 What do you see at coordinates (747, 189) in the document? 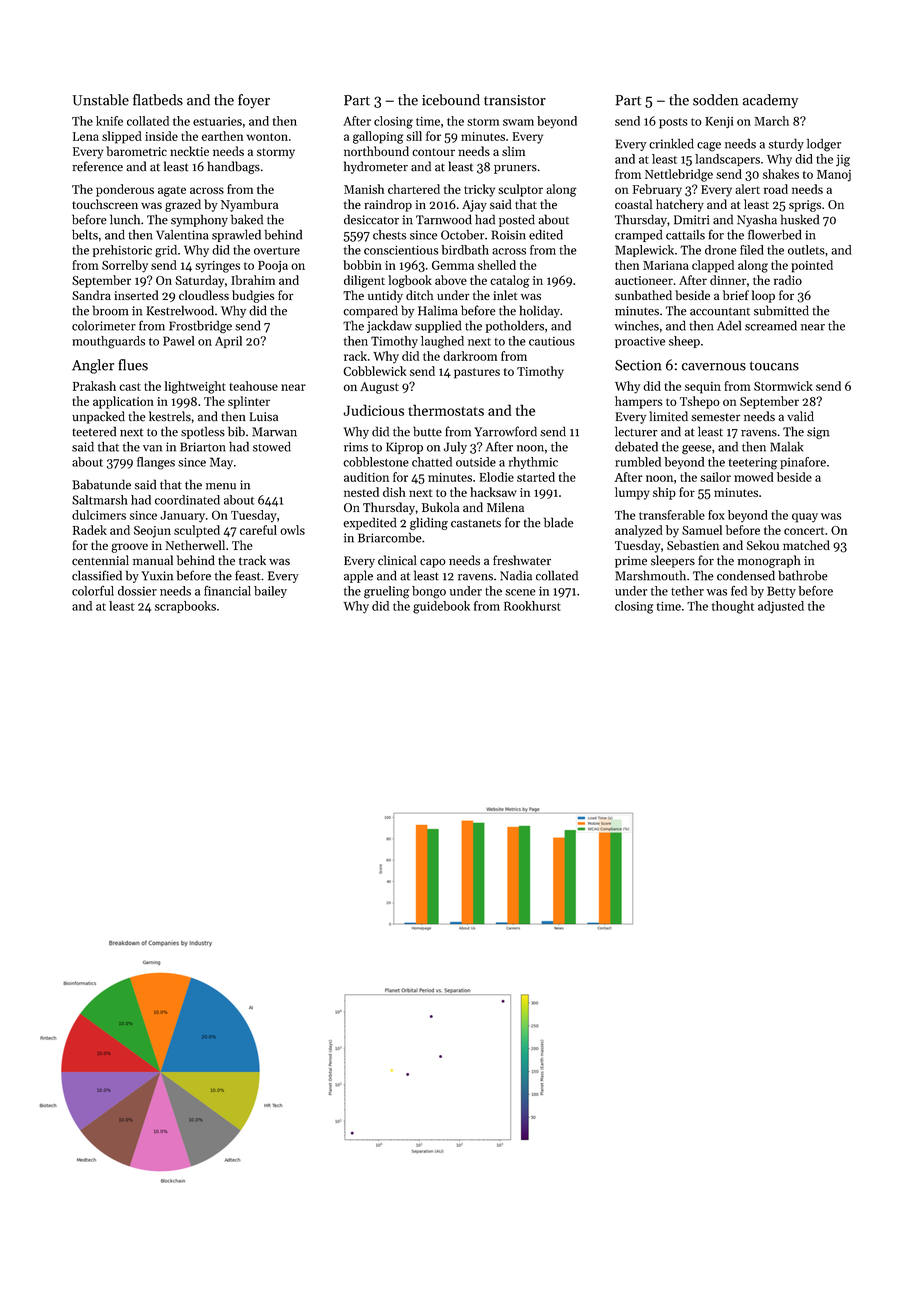
I see `alert` at bounding box center [747, 189].
